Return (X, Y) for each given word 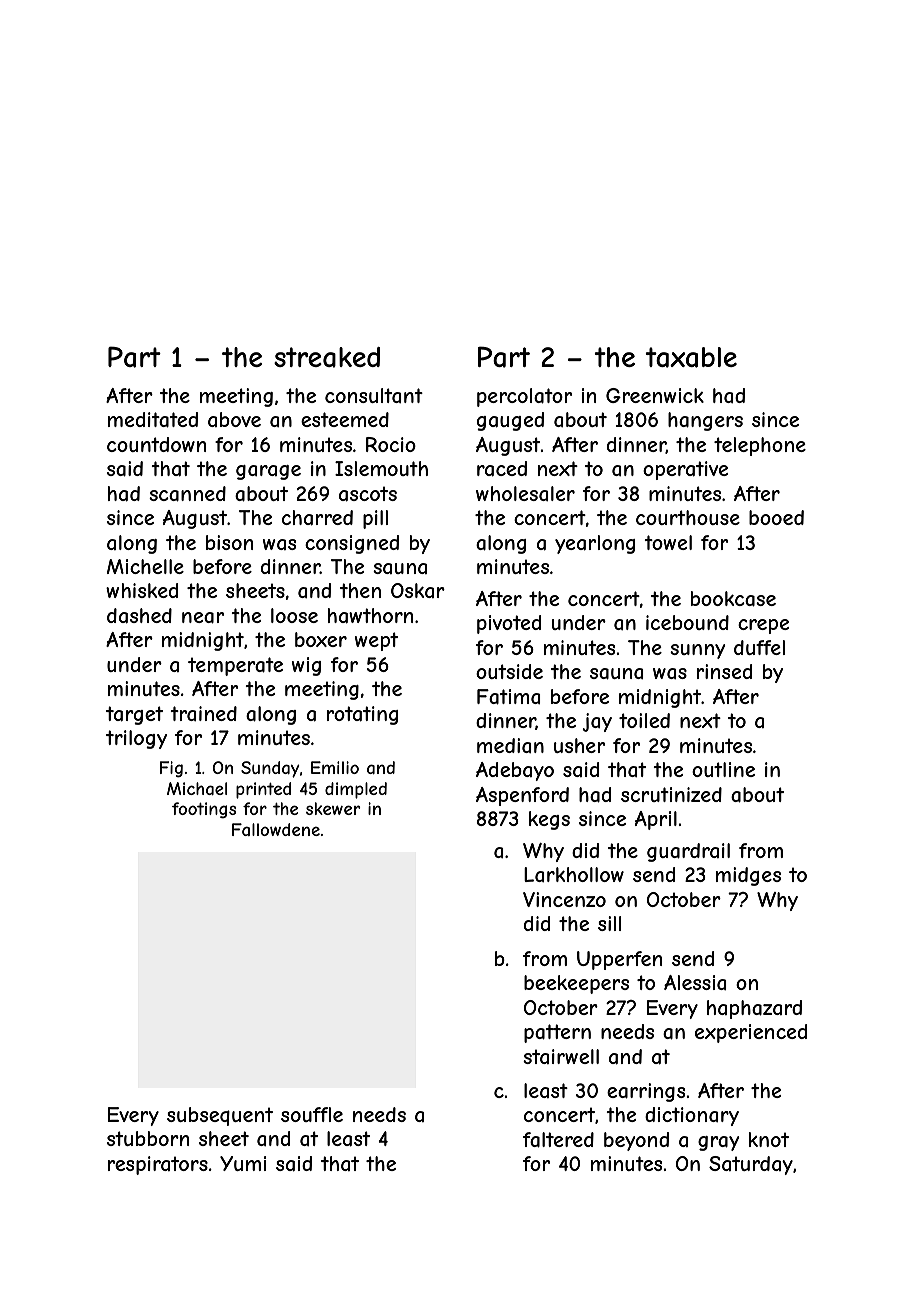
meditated (153, 420)
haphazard (754, 1009)
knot (769, 1139)
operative (685, 470)
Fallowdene (276, 829)
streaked (327, 357)
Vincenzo (564, 899)
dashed (139, 616)
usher (579, 745)
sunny (697, 651)
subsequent (220, 1116)
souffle (312, 1114)
